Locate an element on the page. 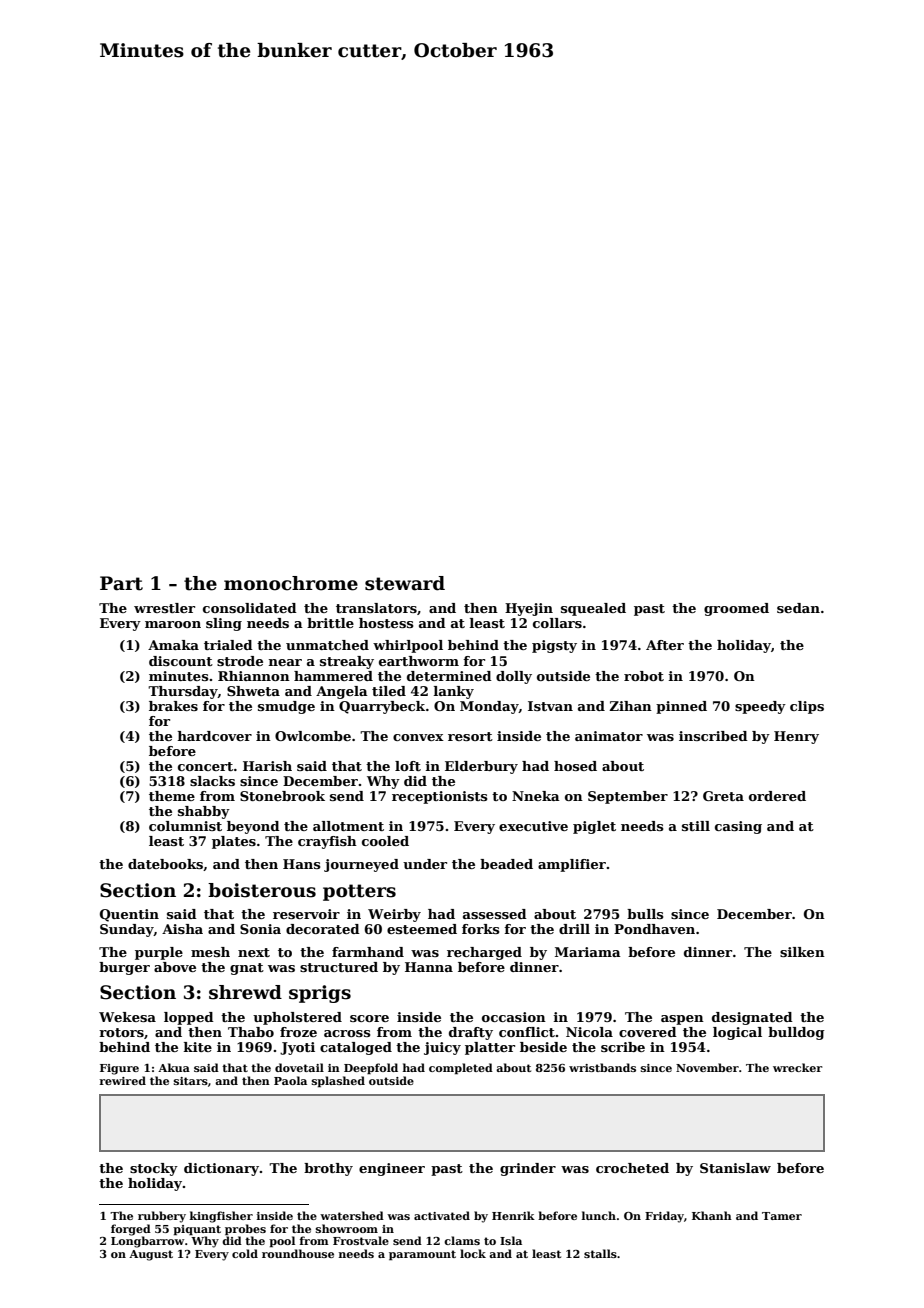 The image size is (924, 1308). kingfisher is located at coordinates (221, 1217).
